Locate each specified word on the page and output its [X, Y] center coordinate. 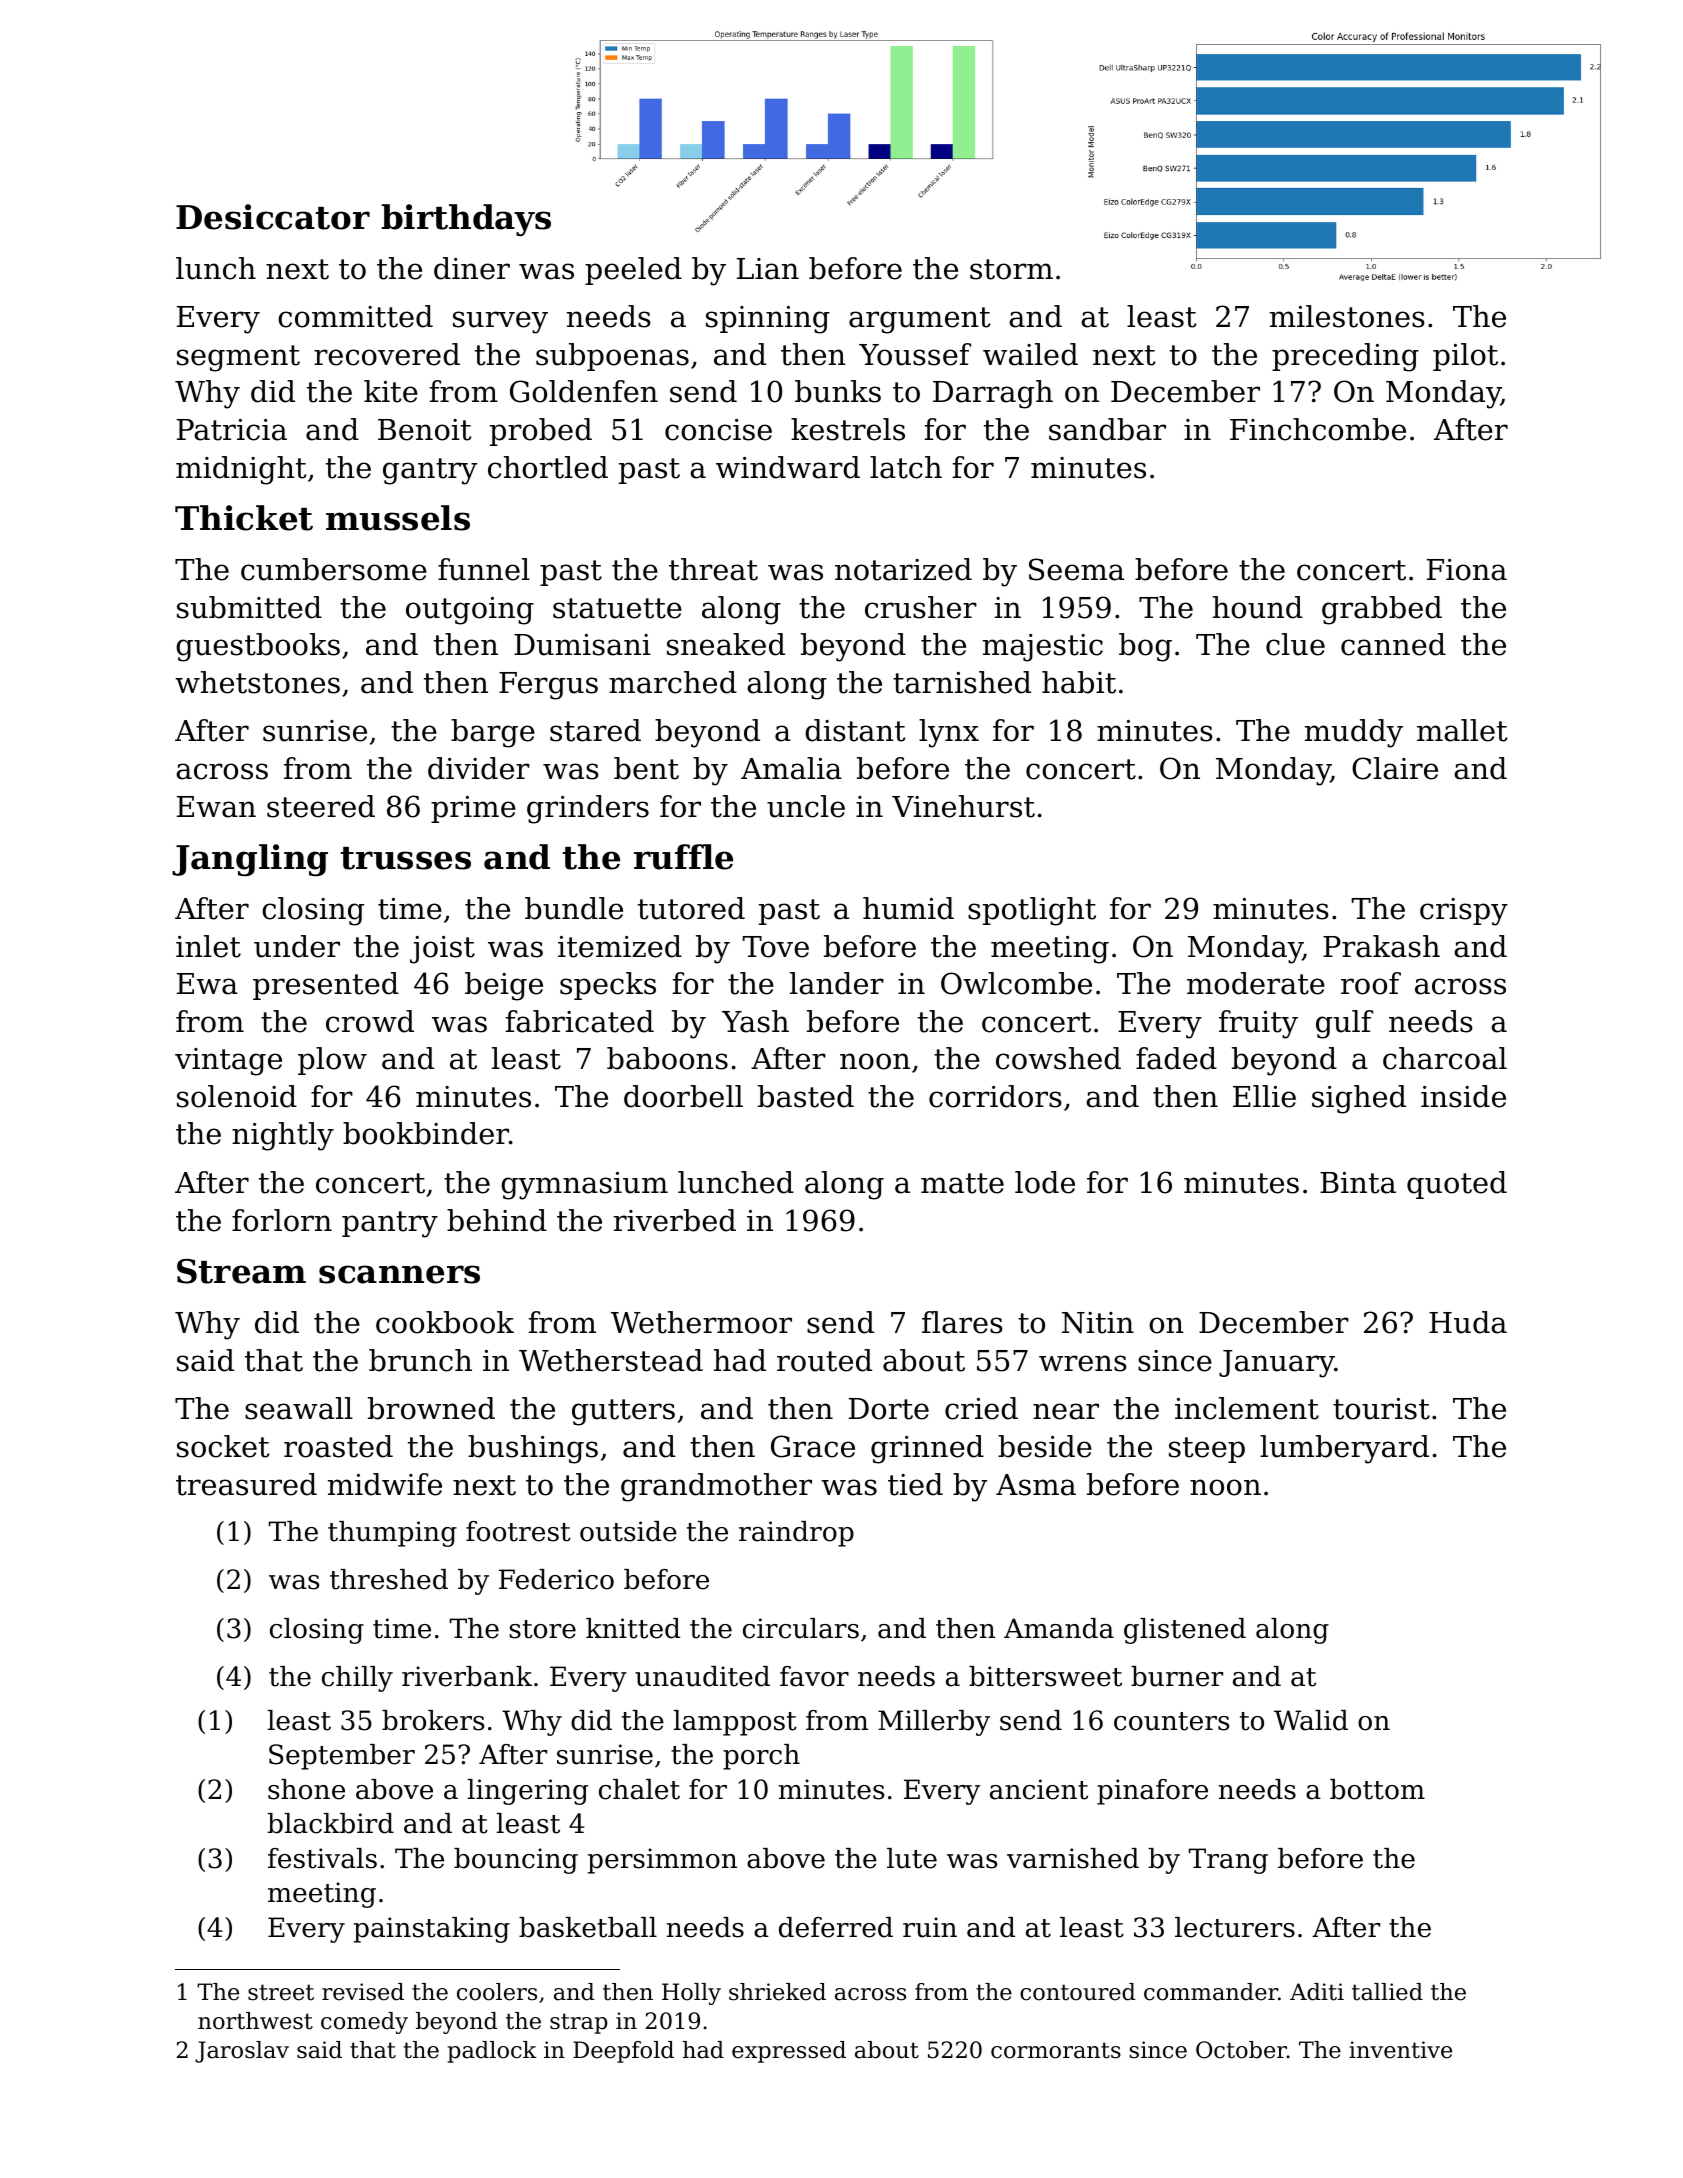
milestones [1347, 316]
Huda [1468, 1322]
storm [1011, 269]
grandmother [716, 1487]
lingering [528, 1792]
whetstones [257, 682]
